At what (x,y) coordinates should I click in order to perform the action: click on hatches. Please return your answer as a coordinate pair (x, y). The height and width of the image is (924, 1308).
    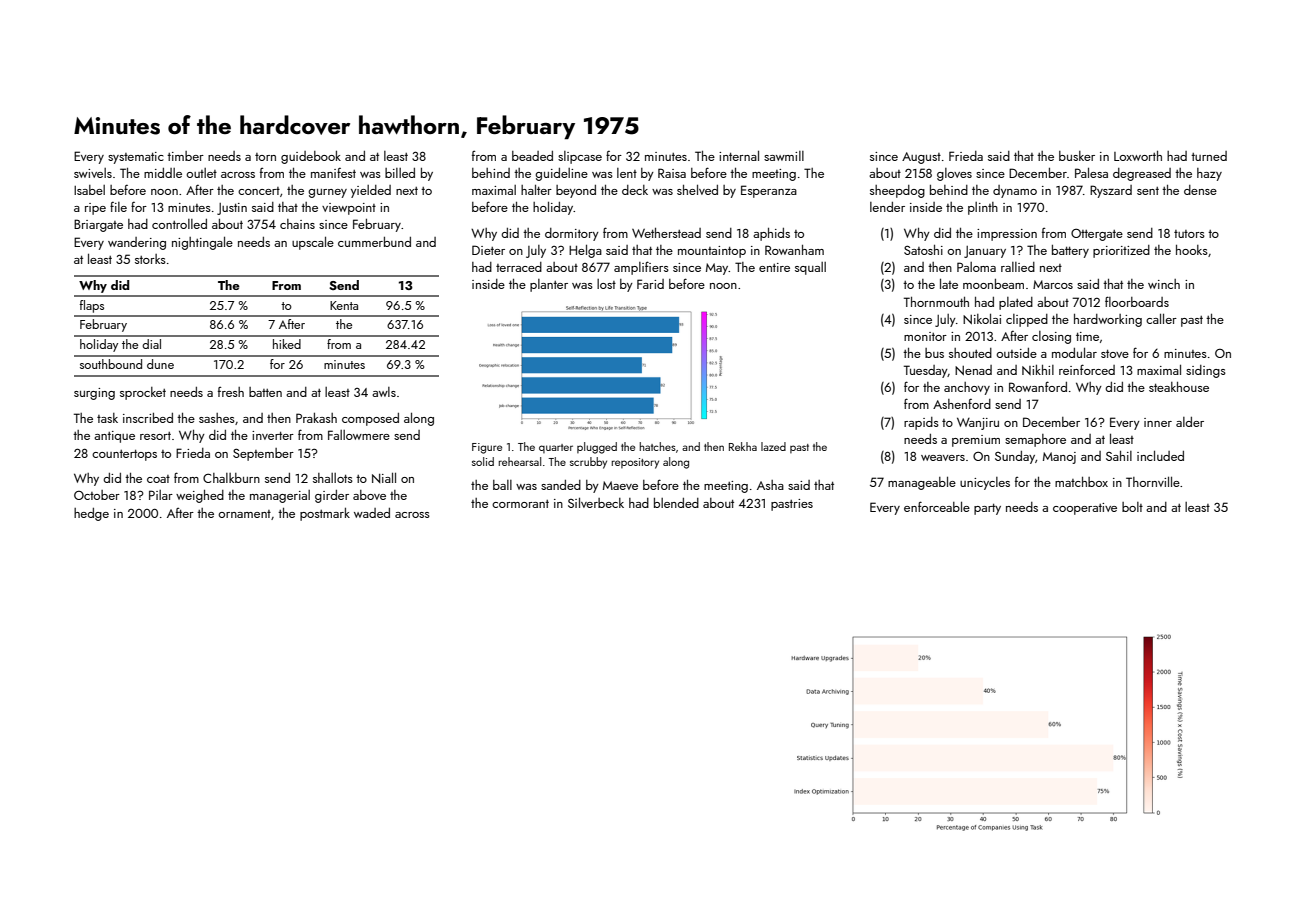
    Looking at the image, I should click on (658, 446).
